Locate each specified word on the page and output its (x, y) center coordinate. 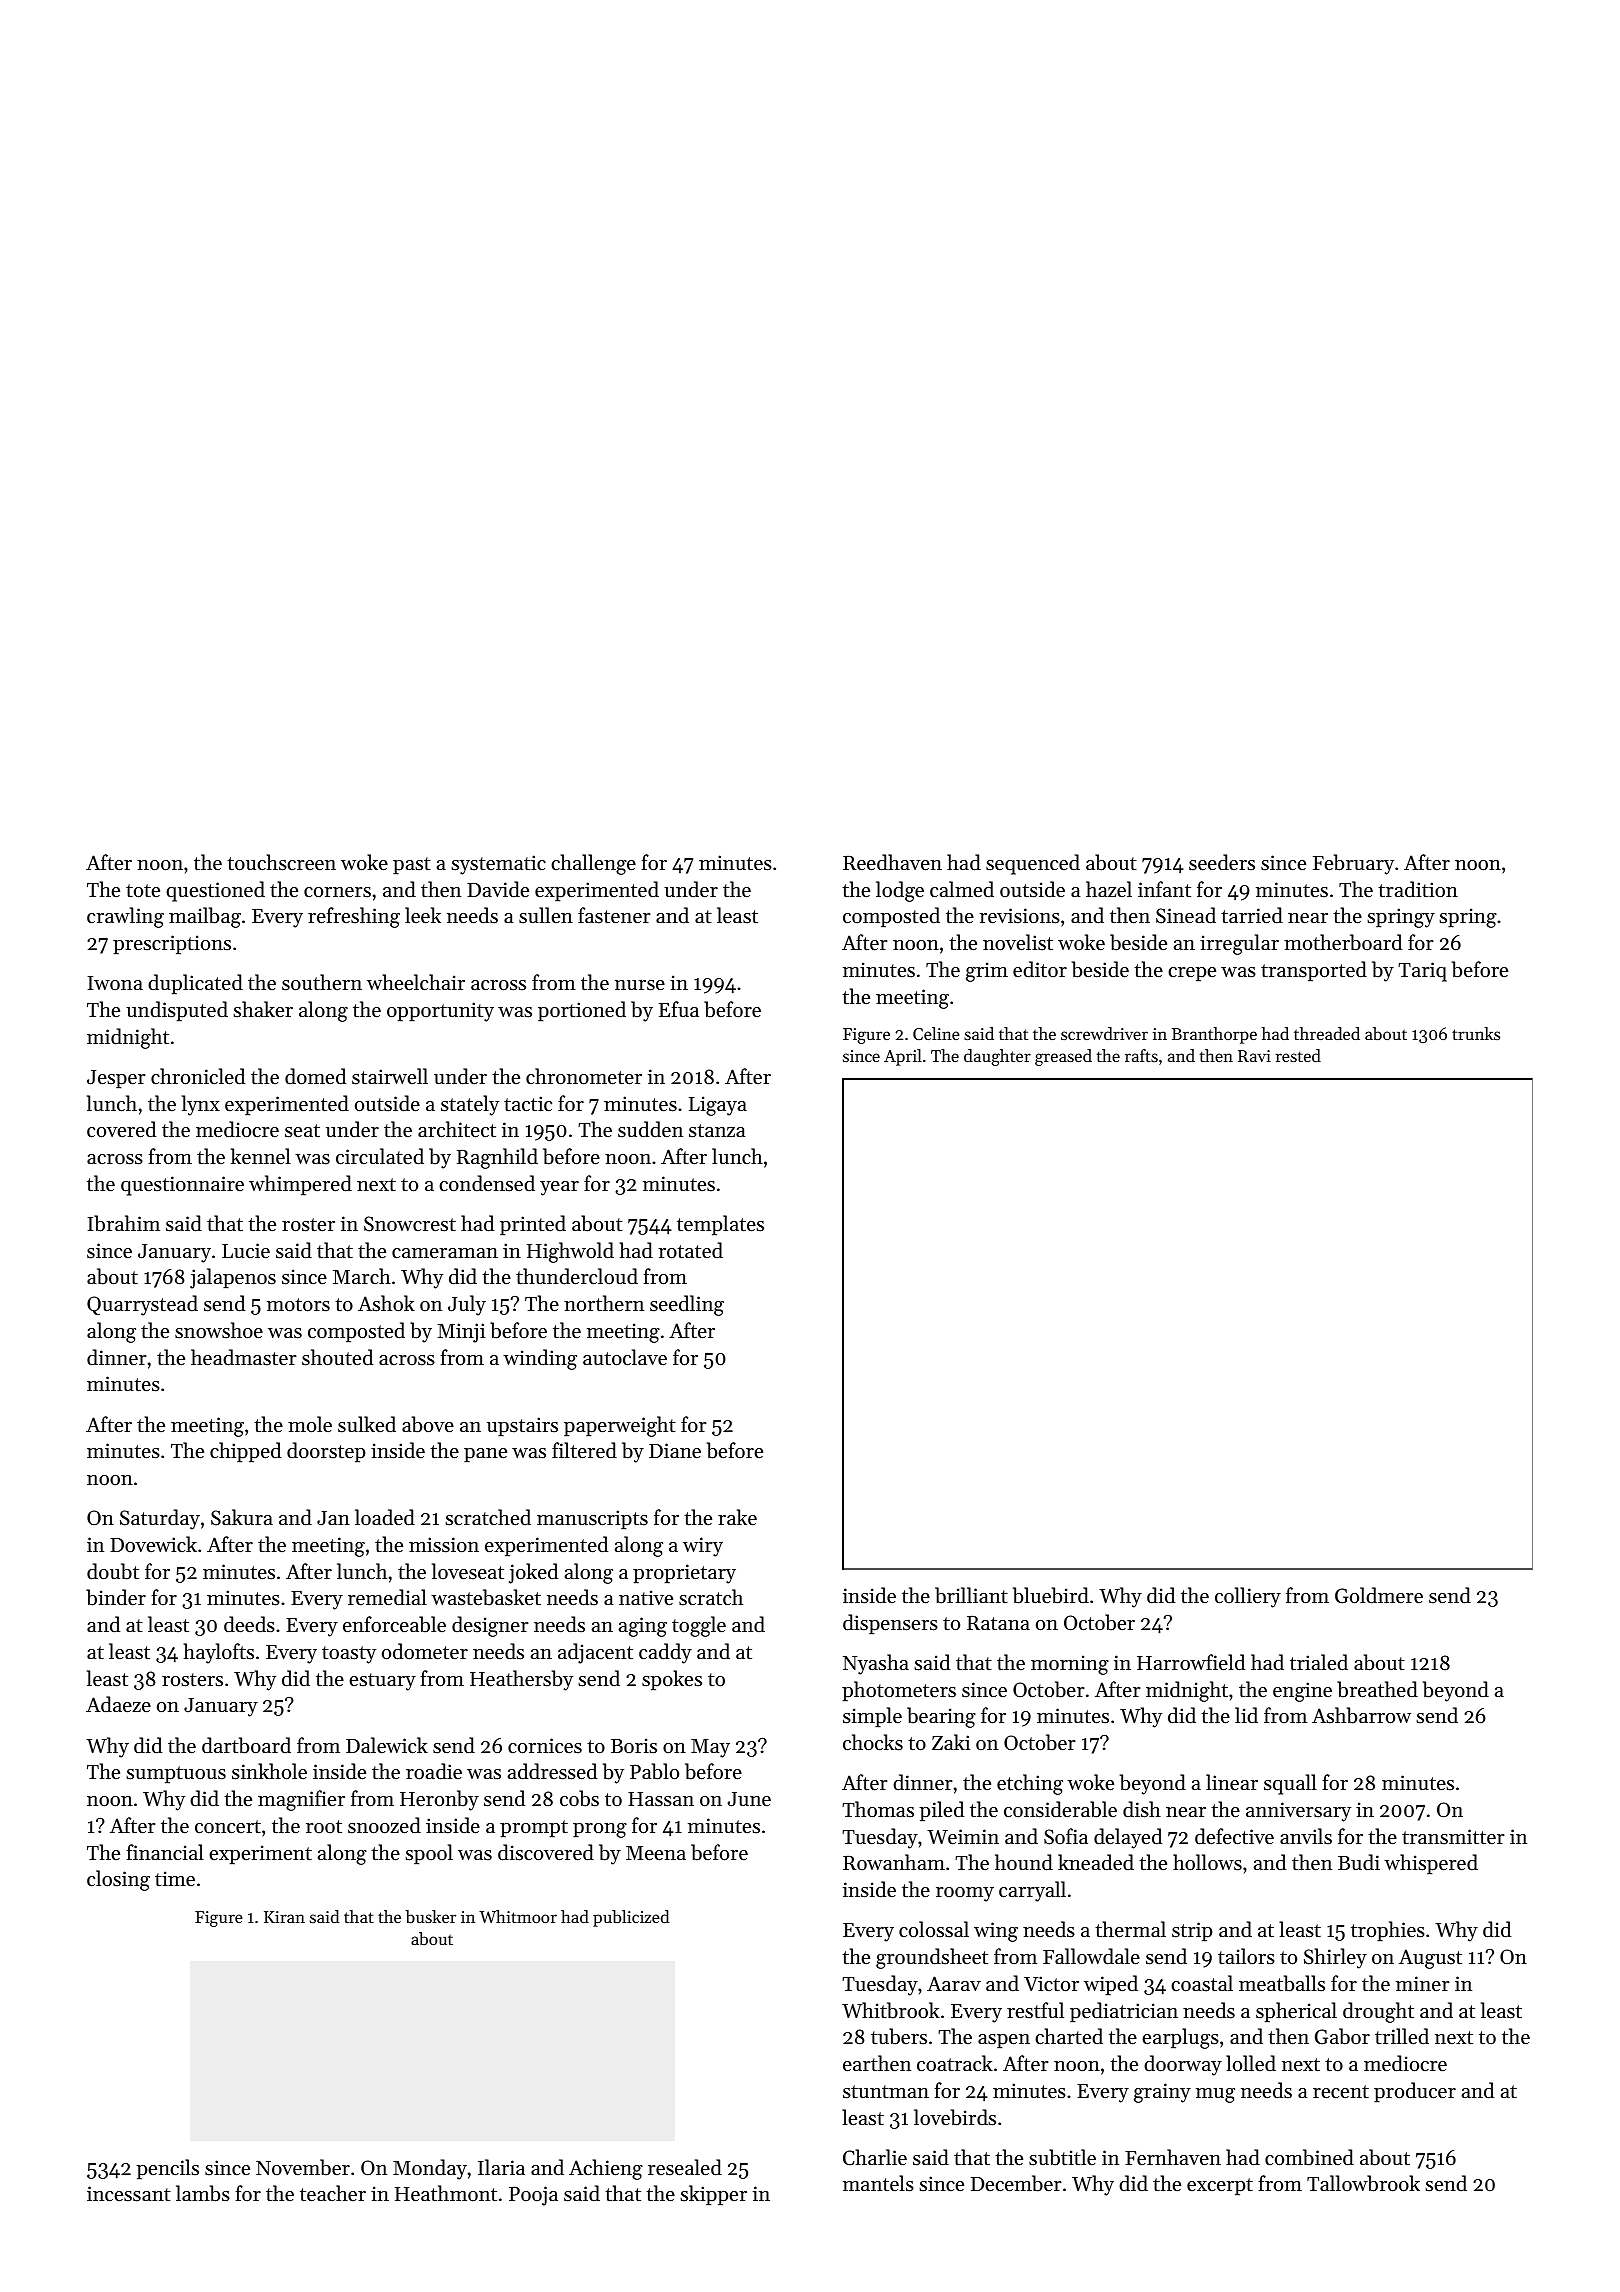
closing (118, 1880)
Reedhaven (892, 862)
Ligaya (718, 1106)
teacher (333, 2193)
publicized (631, 1918)
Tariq (1422, 972)
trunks (1476, 1033)
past (412, 866)
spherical (1296, 2012)
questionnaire (182, 1186)
